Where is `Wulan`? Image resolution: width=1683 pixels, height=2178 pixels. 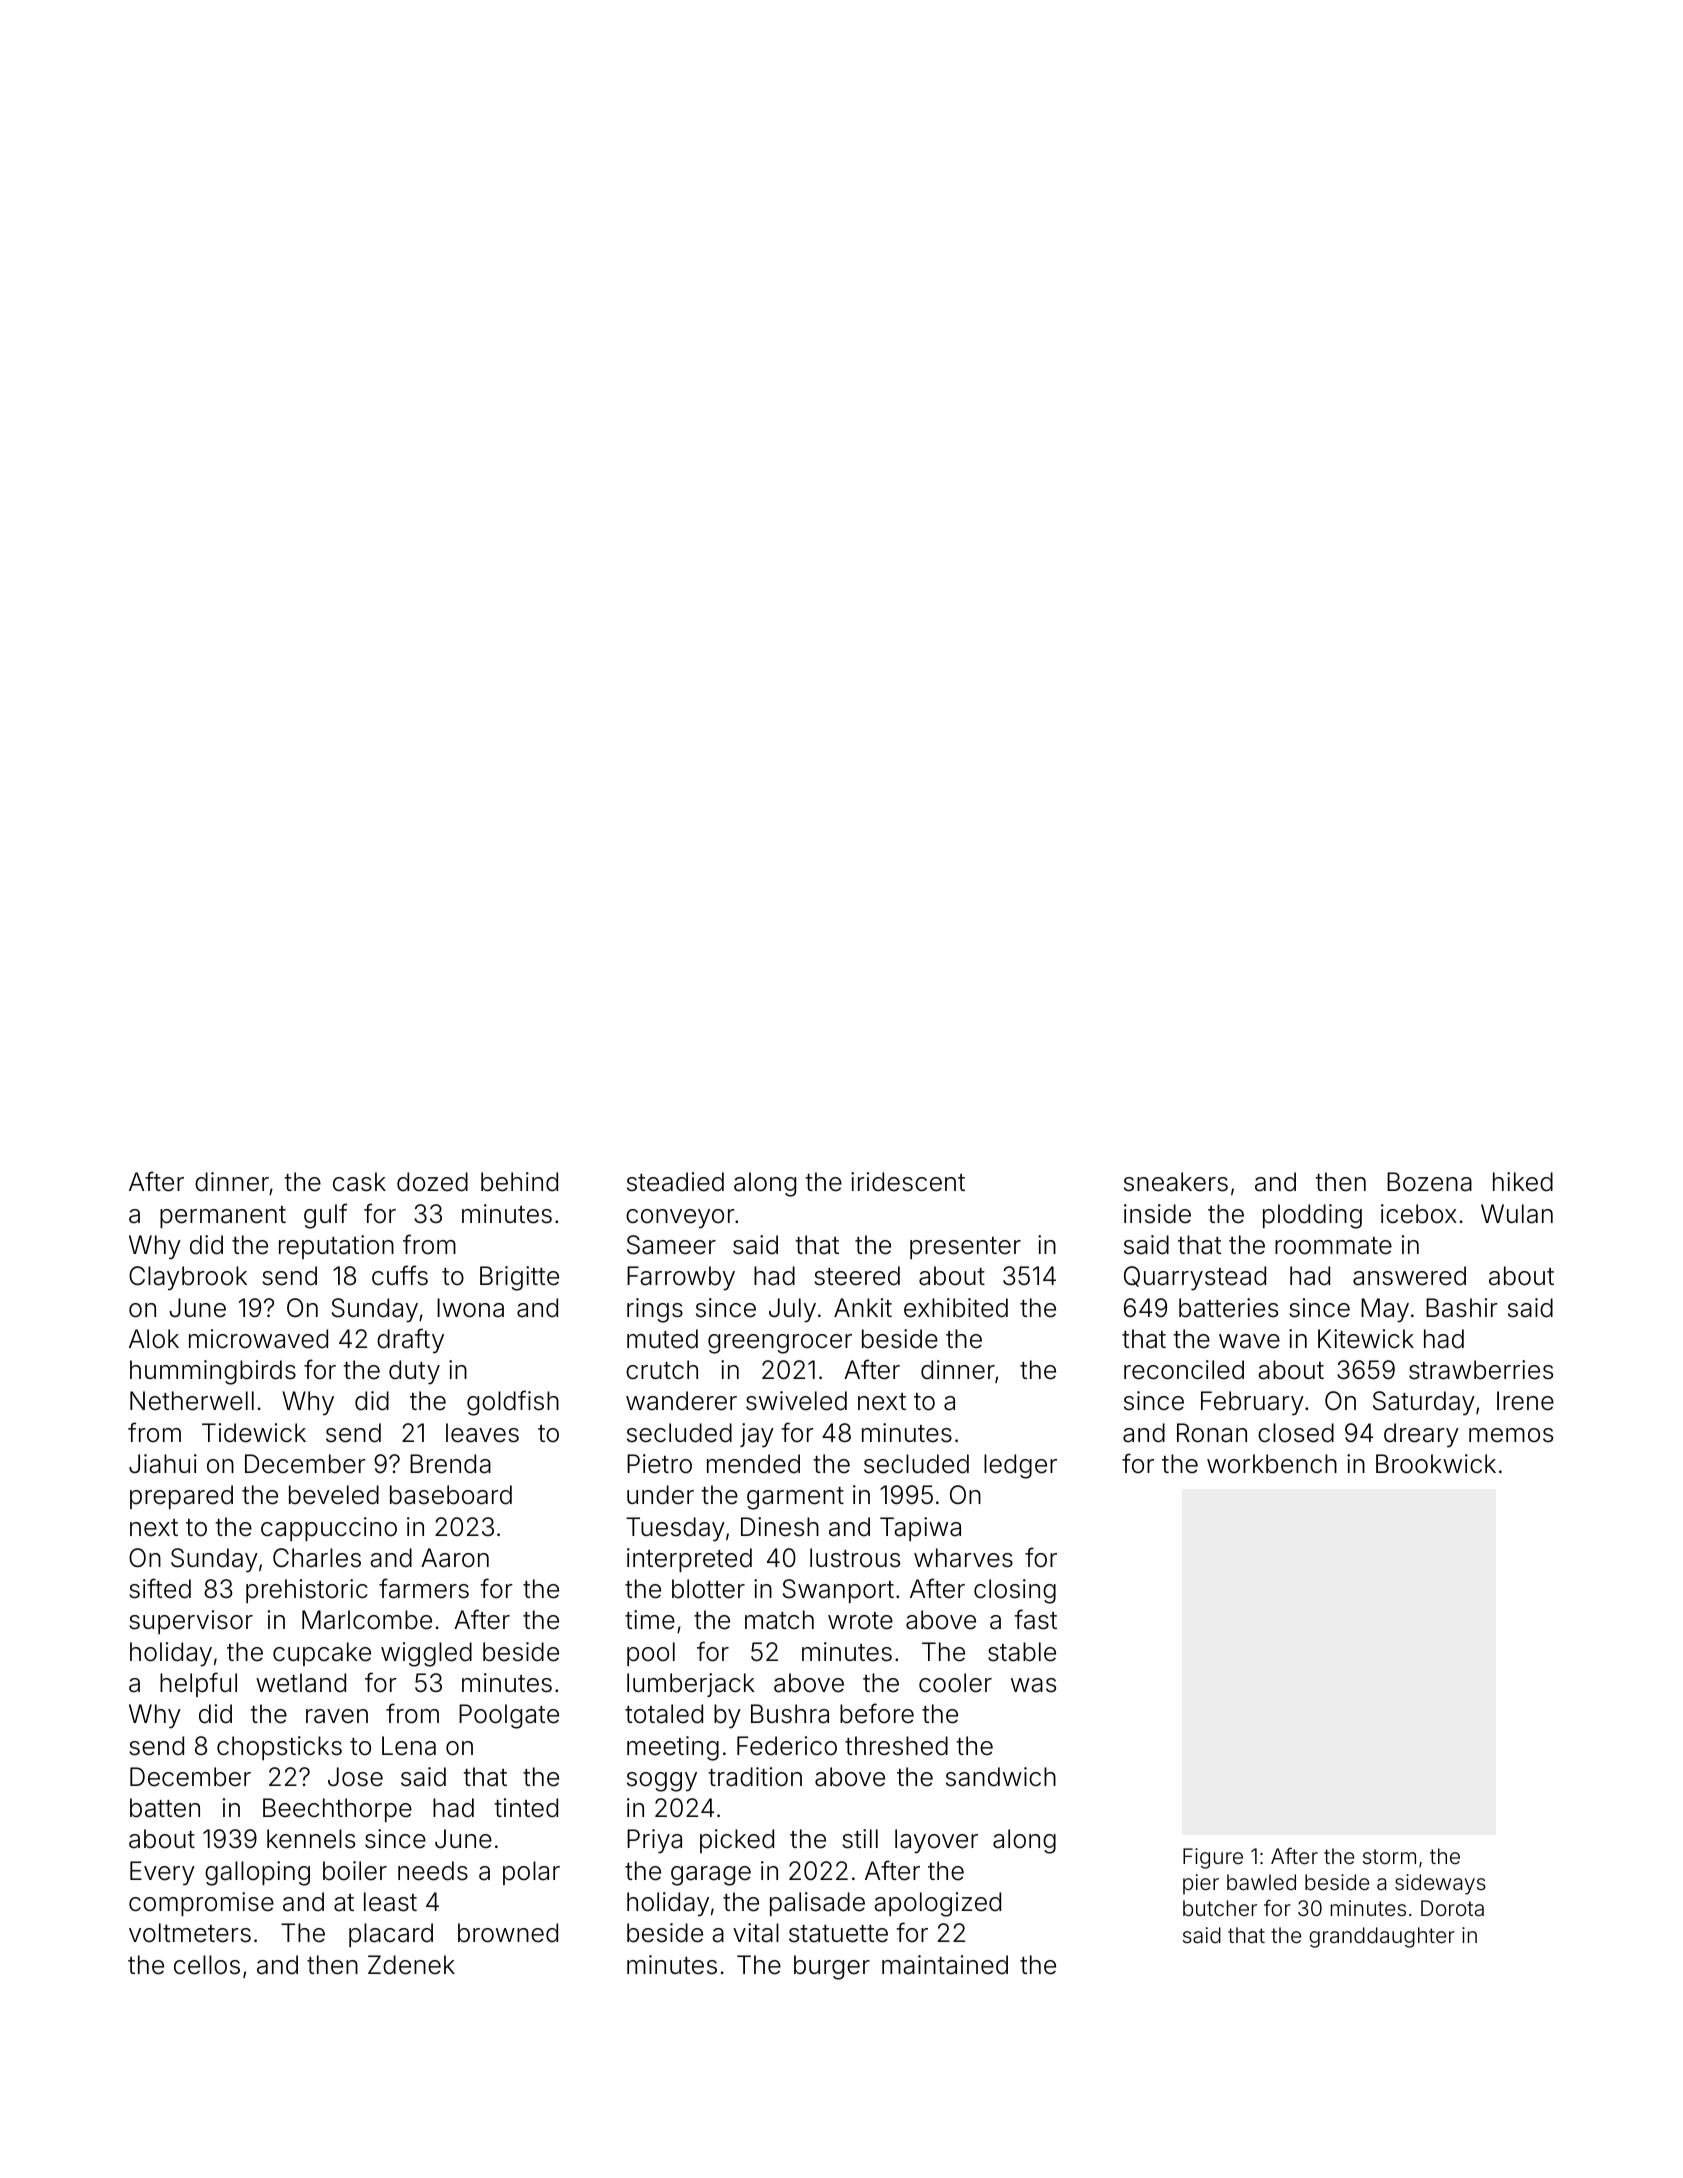
Wulan is located at coordinates (1517, 1214).
